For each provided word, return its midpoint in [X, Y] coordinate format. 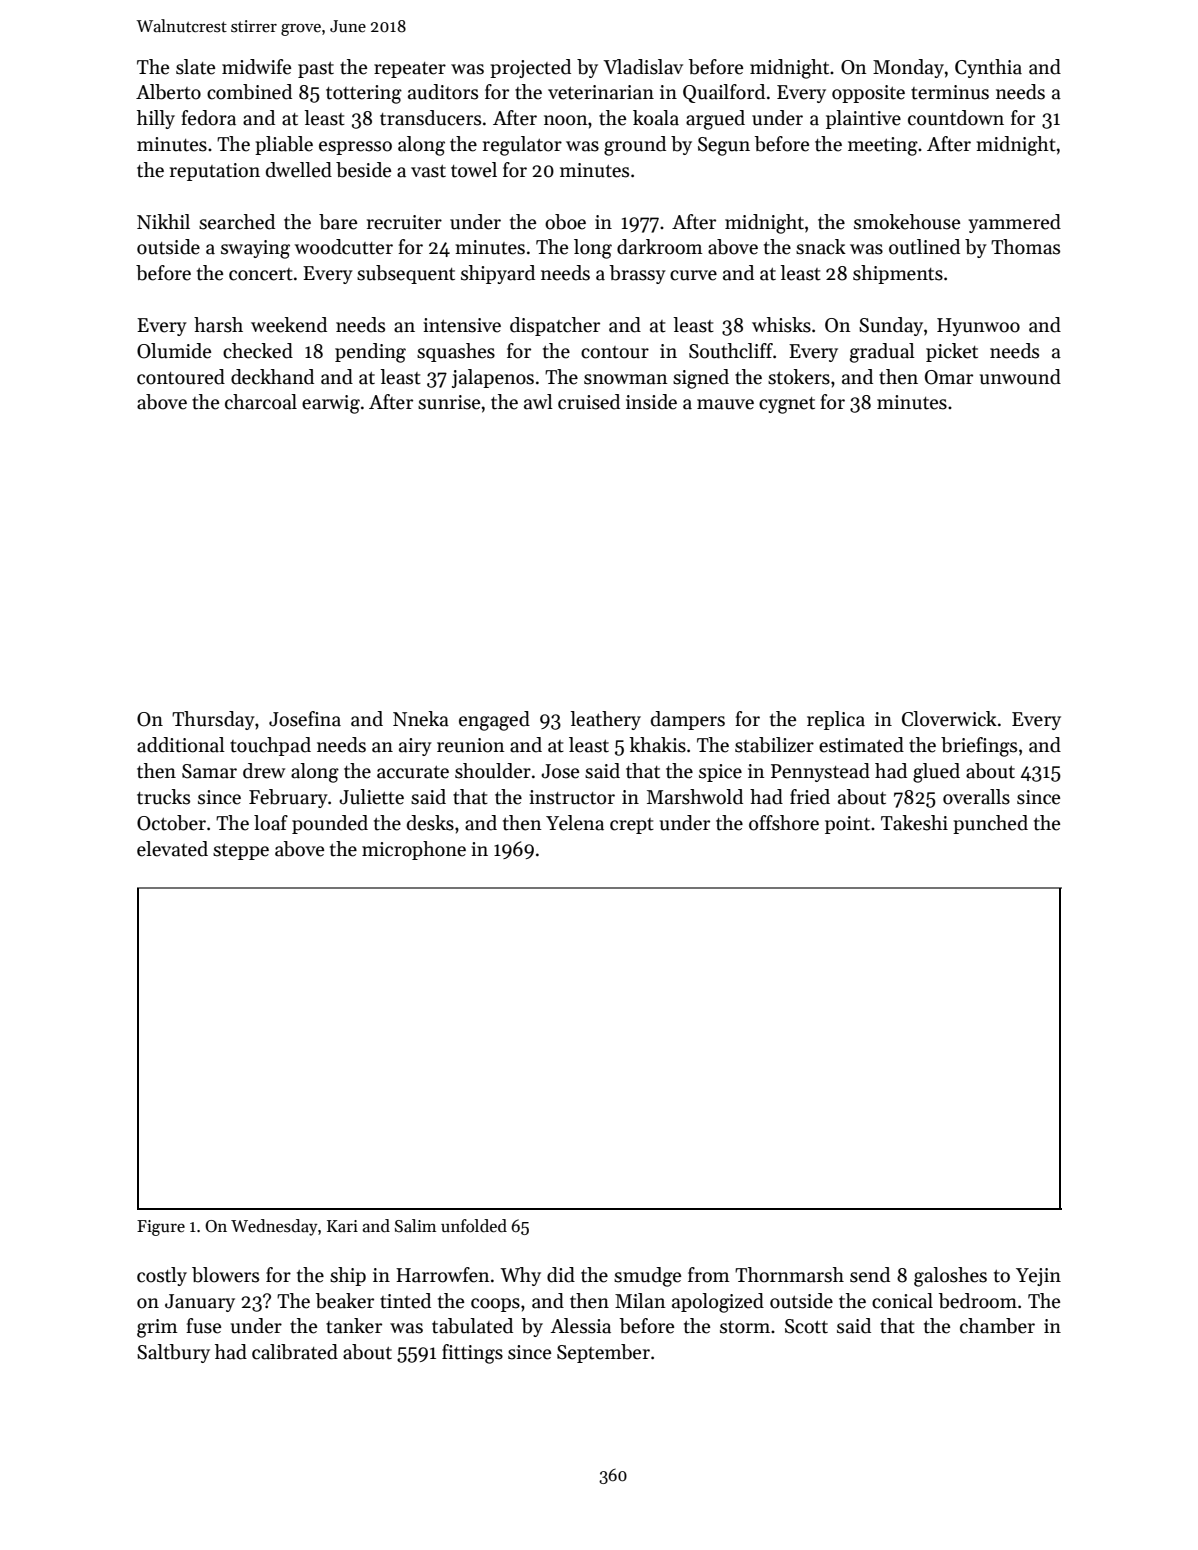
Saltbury [173, 1353]
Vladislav [643, 67]
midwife [256, 67]
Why [520, 1276]
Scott [806, 1326]
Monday [908, 68]
